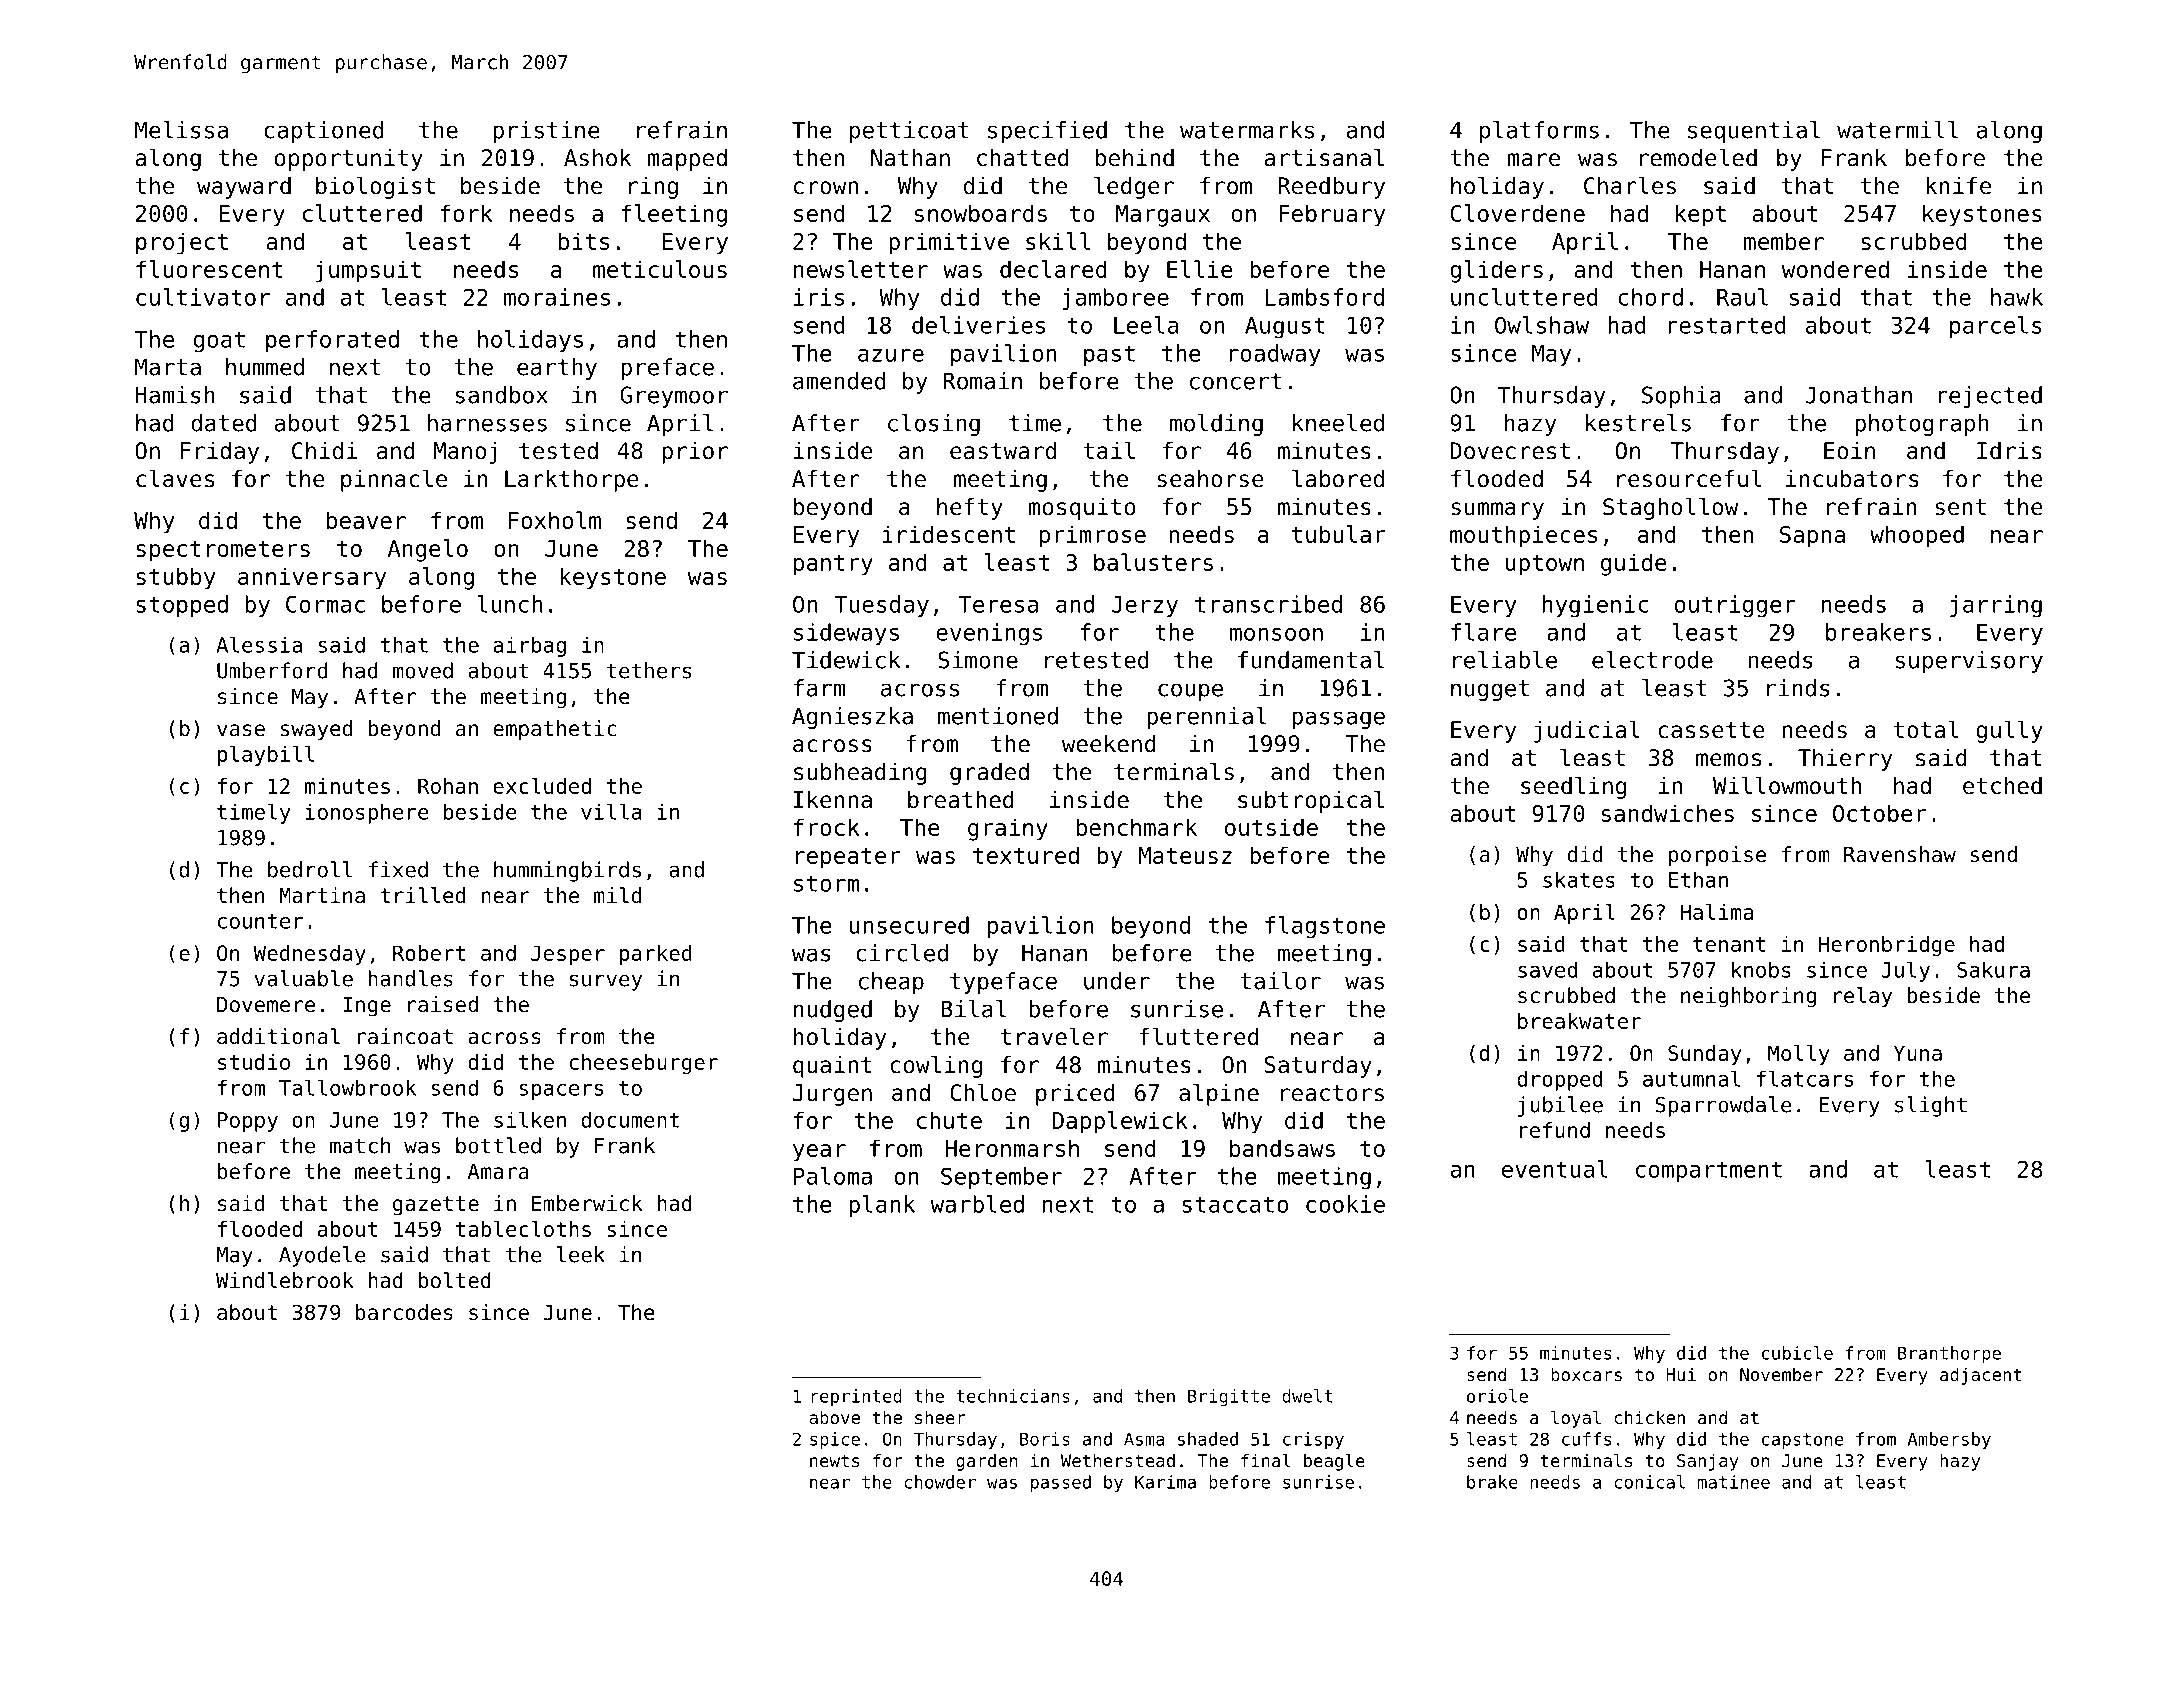 The image size is (2178, 1683). I want to click on coupe, so click(1190, 692).
